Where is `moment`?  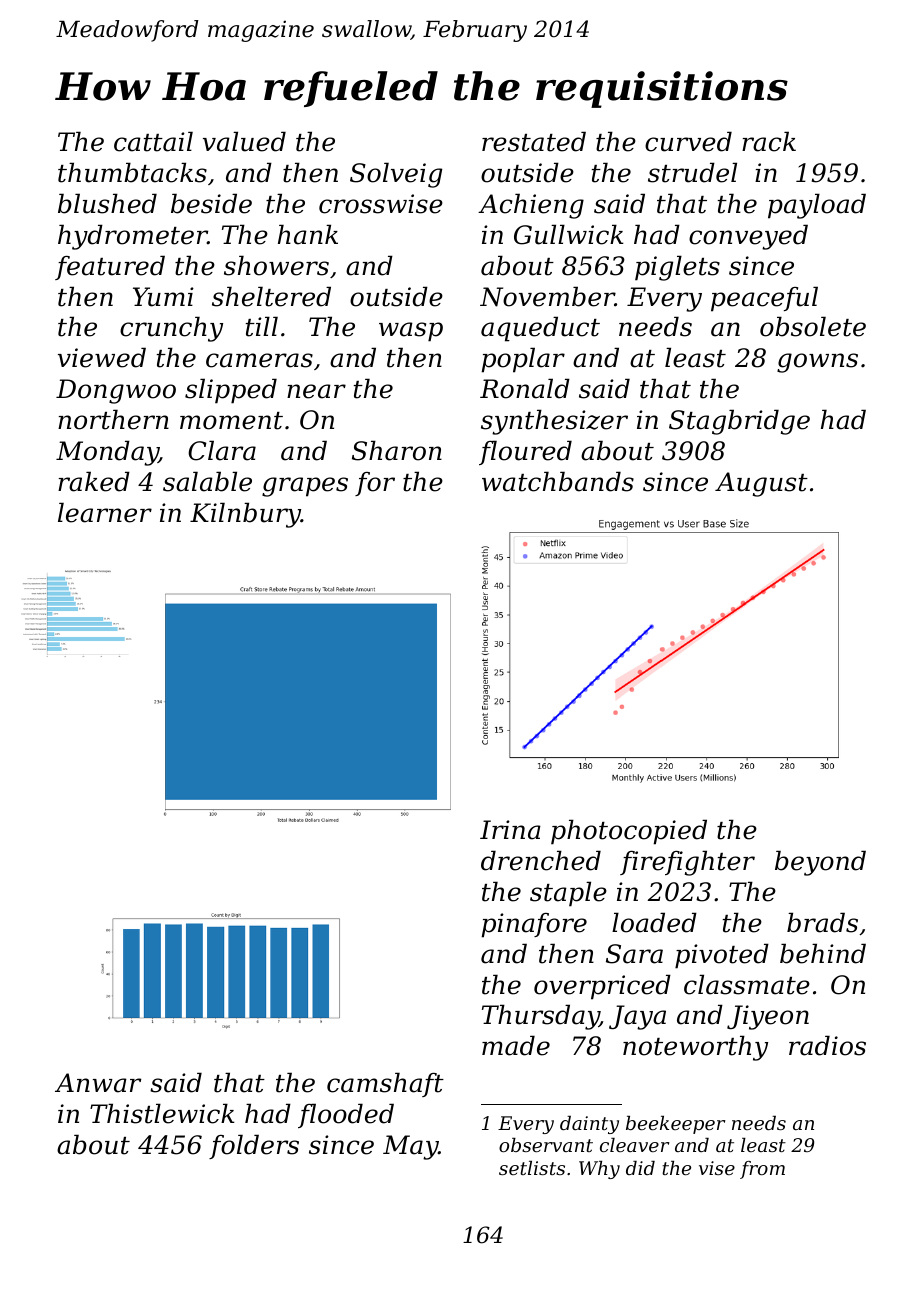 moment is located at coordinates (231, 421).
